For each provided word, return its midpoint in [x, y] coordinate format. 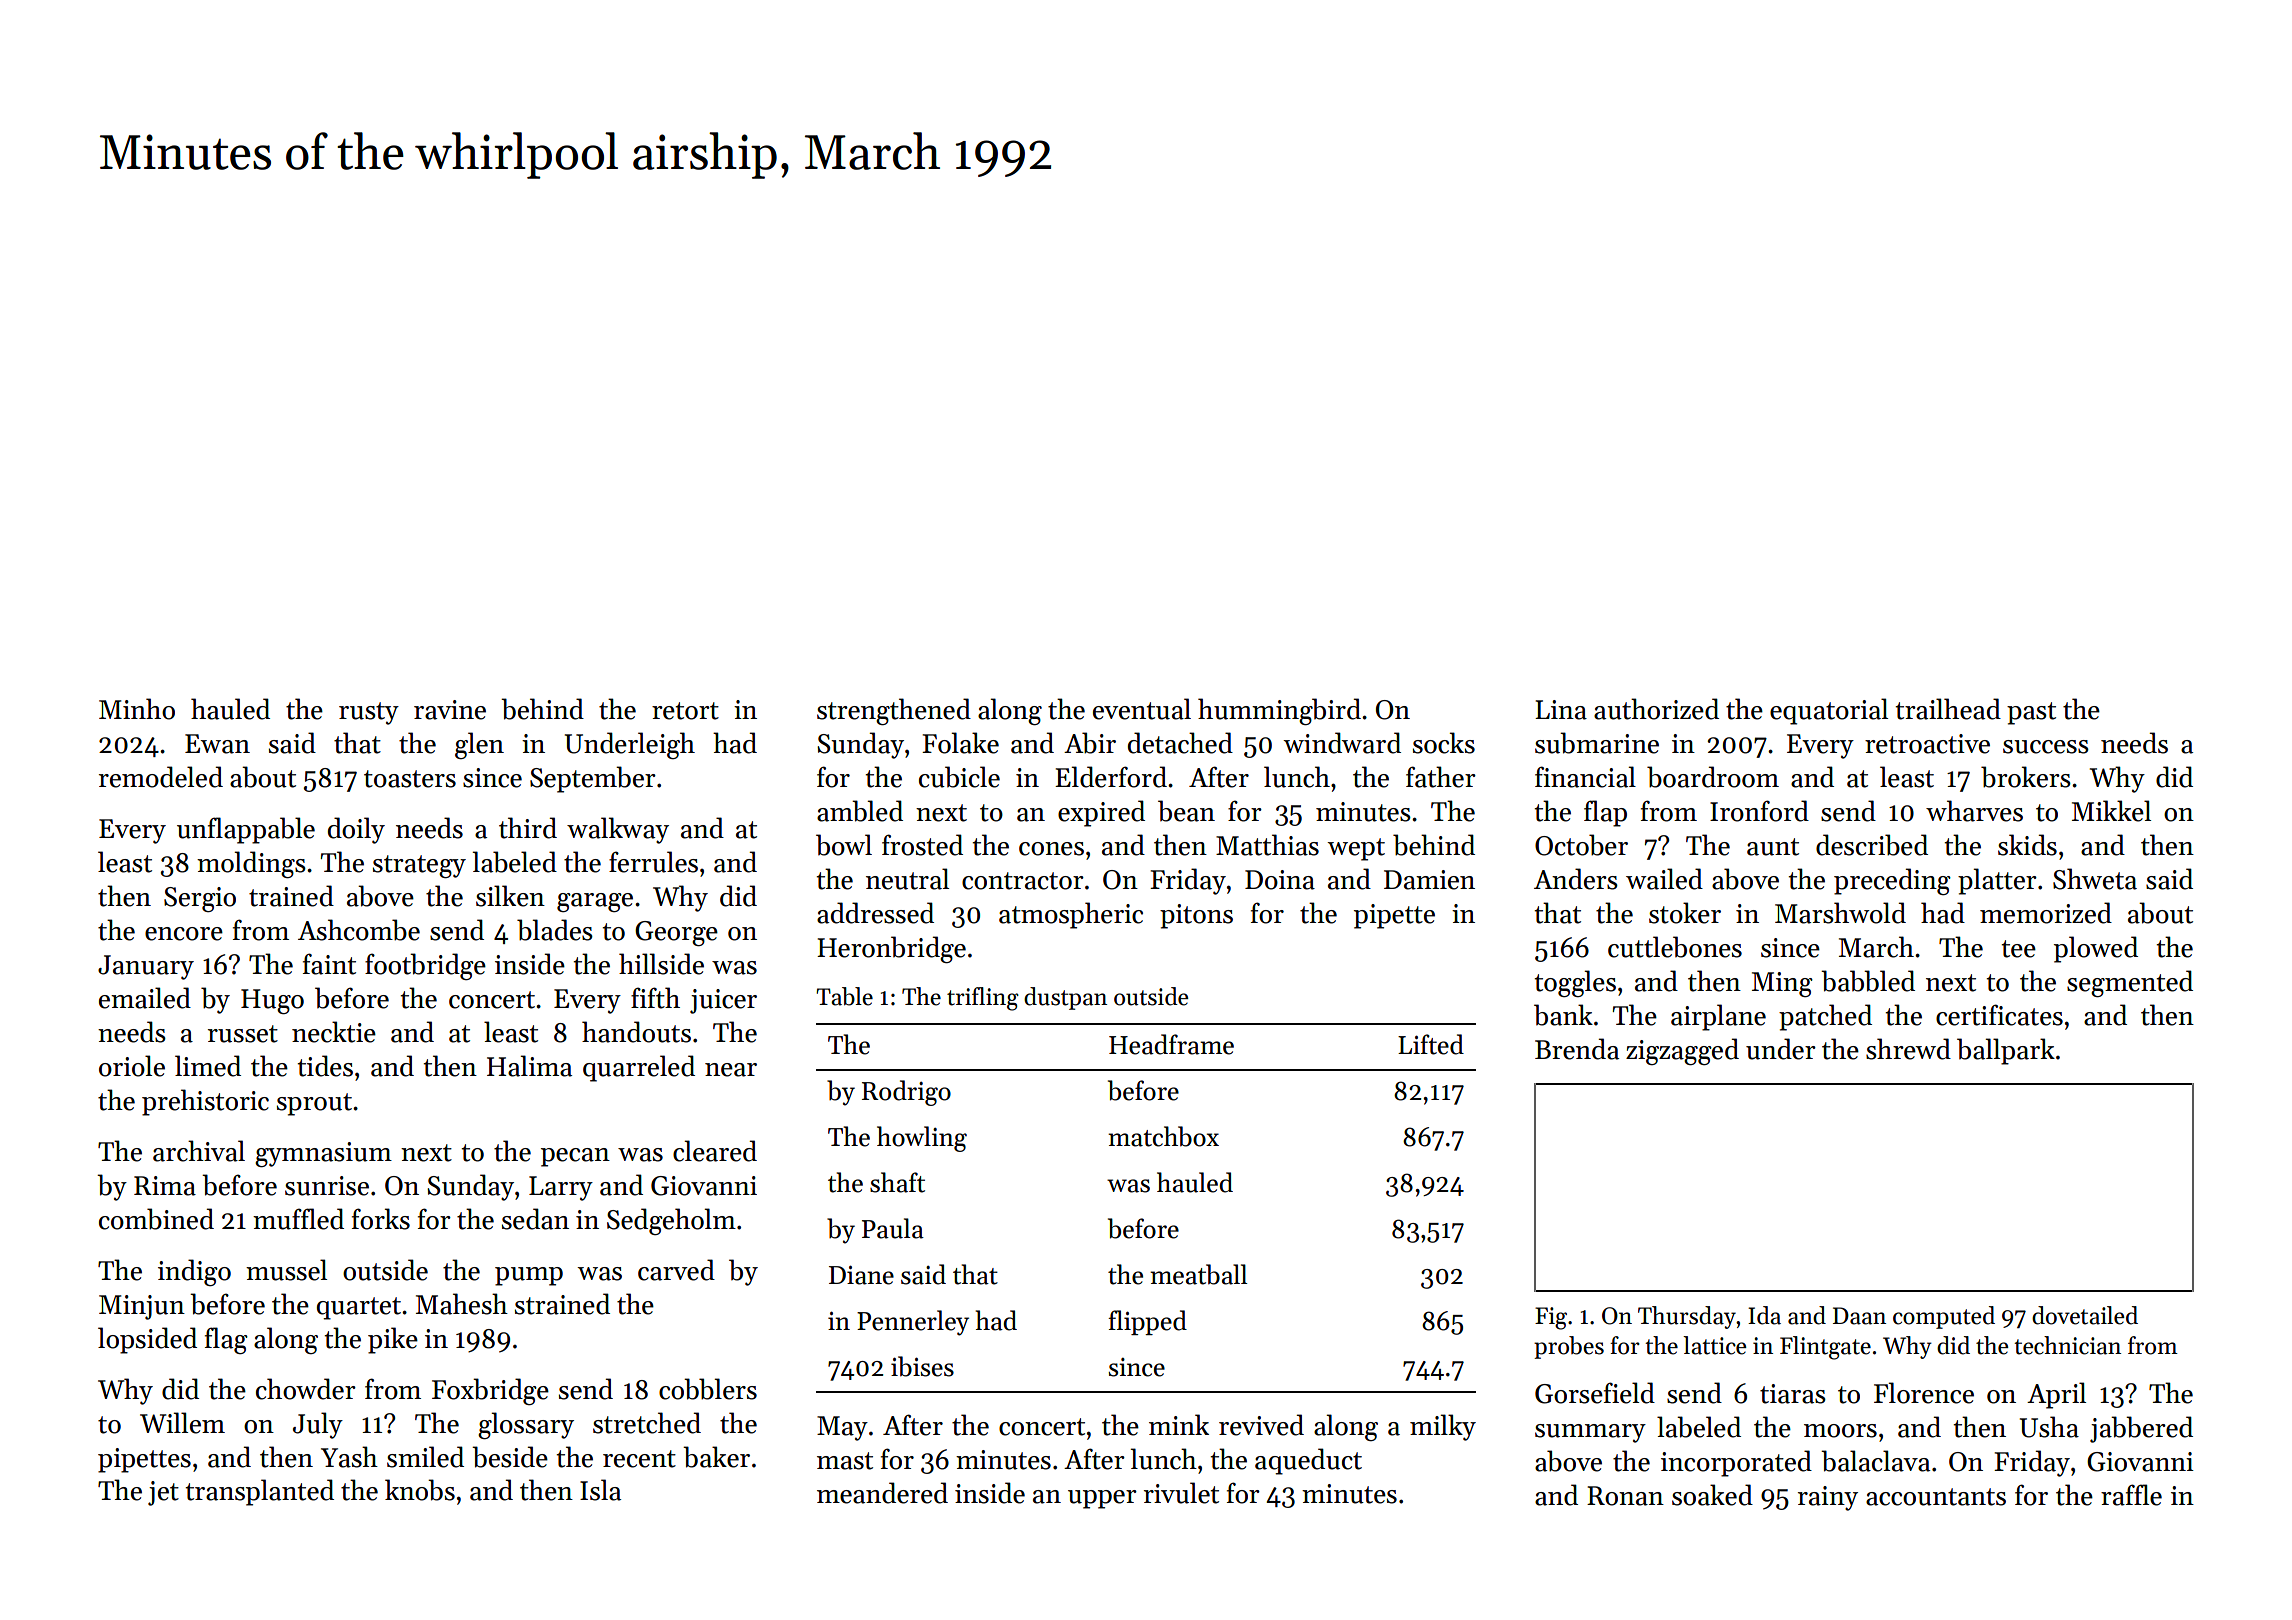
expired [1101, 813]
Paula [893, 1228]
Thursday [1687, 1317]
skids [2027, 845]
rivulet [1181, 1493]
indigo [194, 1272]
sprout [314, 1104]
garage [595, 902]
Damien [1429, 880]
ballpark [2006, 1051]
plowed [2096, 949]
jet [163, 1493]
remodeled [161, 777]
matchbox [1163, 1136]
